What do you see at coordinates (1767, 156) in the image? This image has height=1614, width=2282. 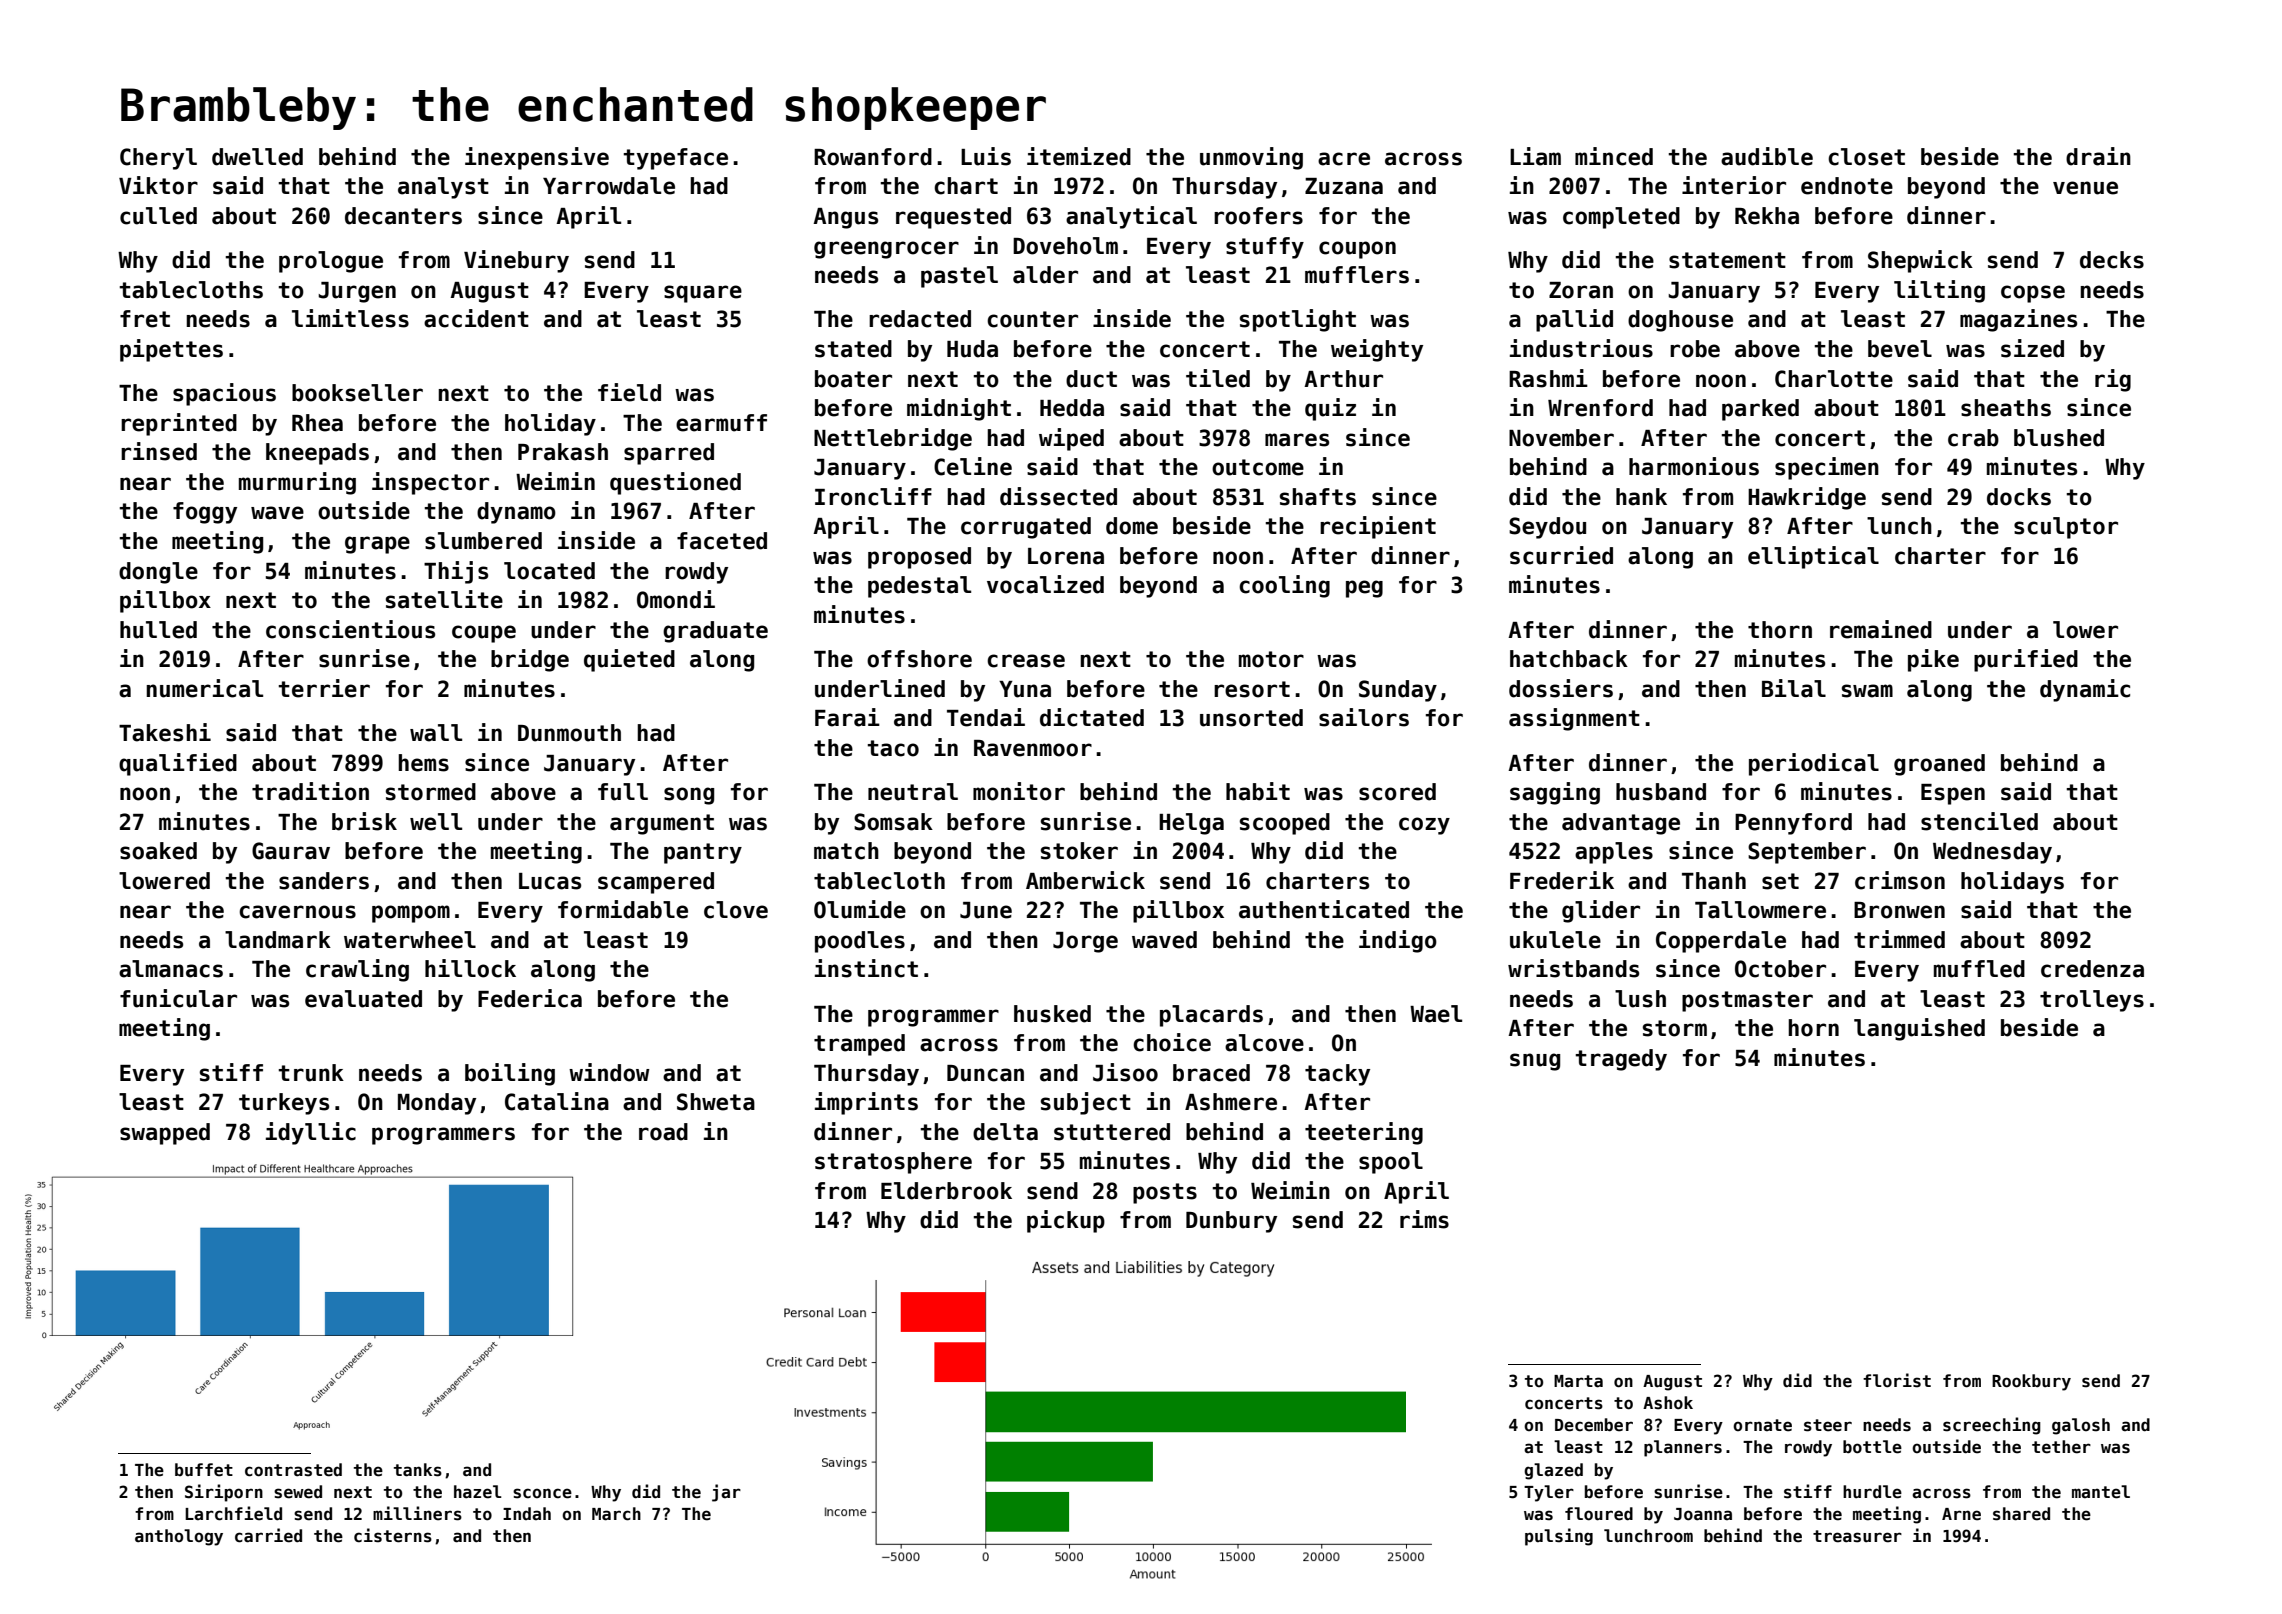 I see `audible` at bounding box center [1767, 156].
